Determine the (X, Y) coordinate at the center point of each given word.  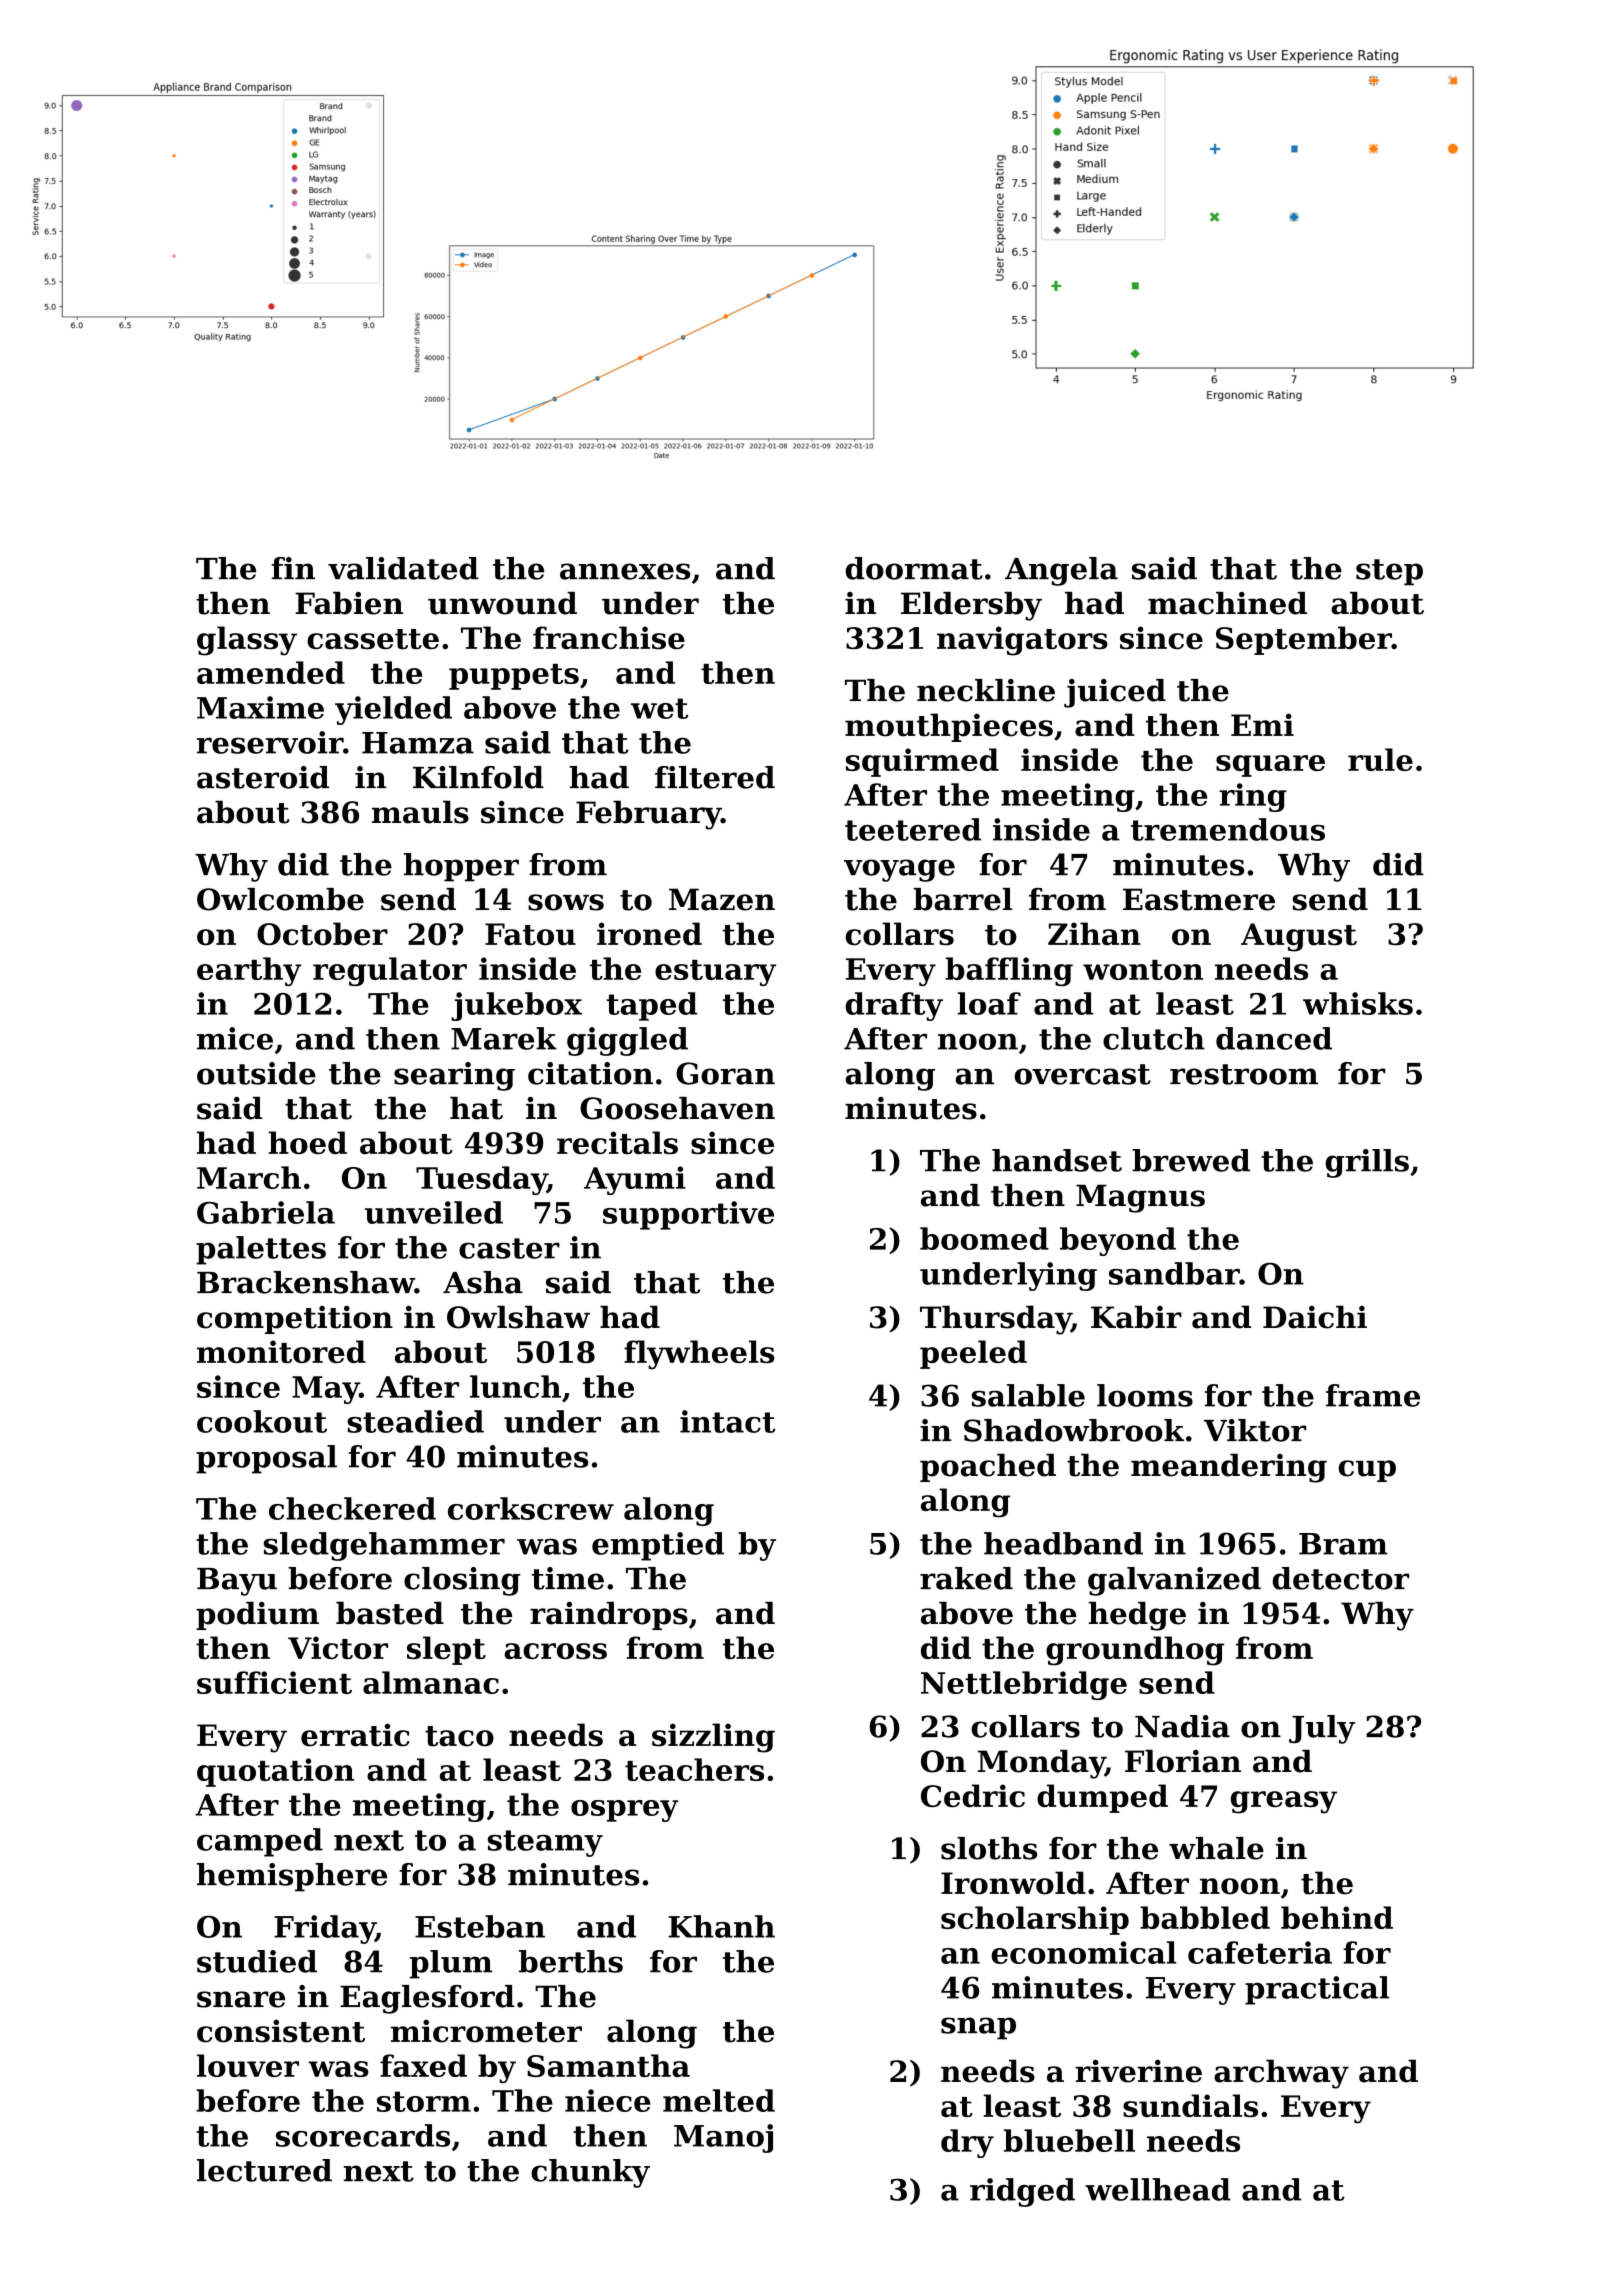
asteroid (263, 777)
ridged (1022, 2192)
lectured (264, 2170)
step (1389, 572)
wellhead (1158, 2189)
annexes (625, 571)
